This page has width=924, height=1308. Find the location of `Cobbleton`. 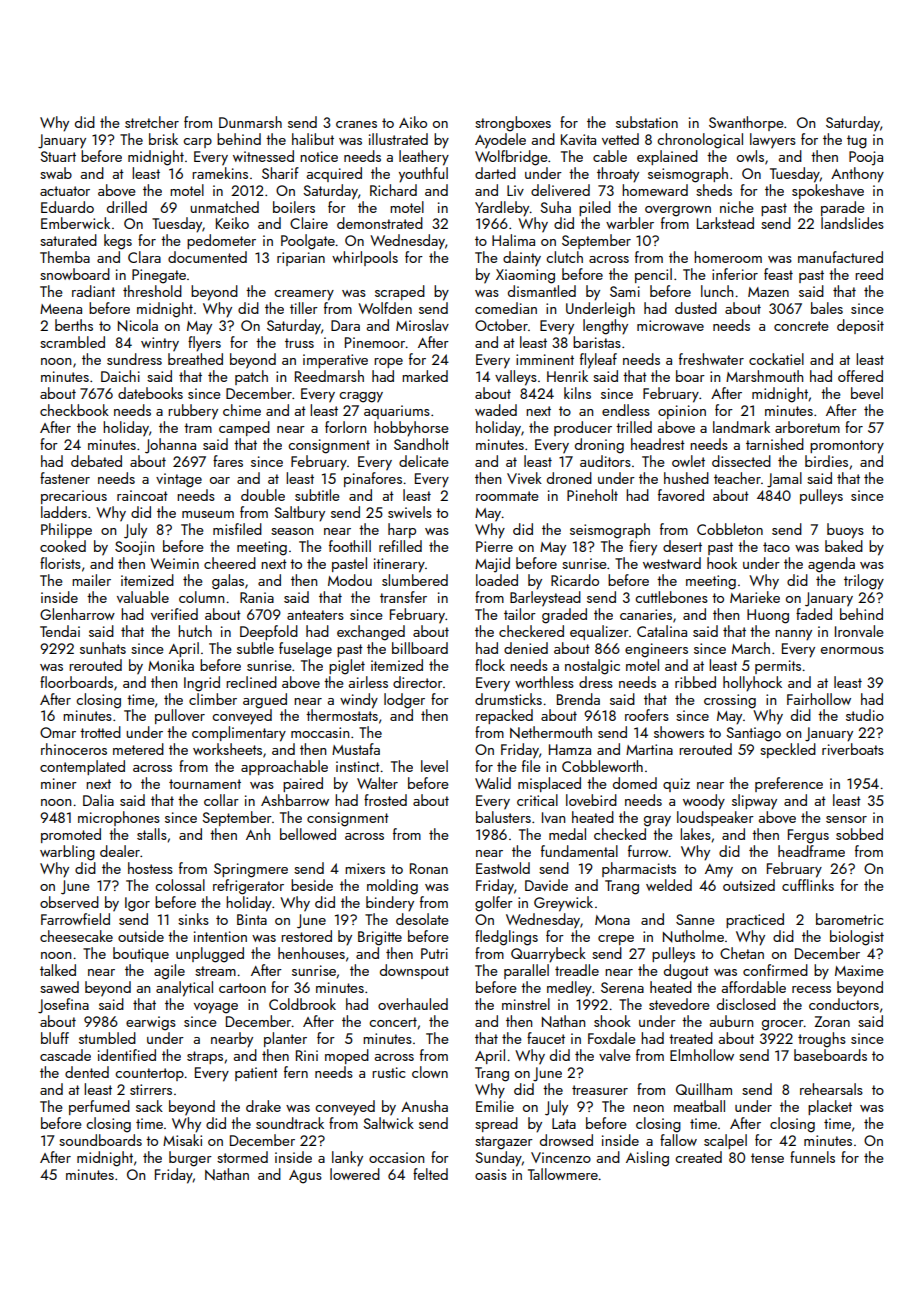

Cobbleton is located at coordinates (730, 529).
